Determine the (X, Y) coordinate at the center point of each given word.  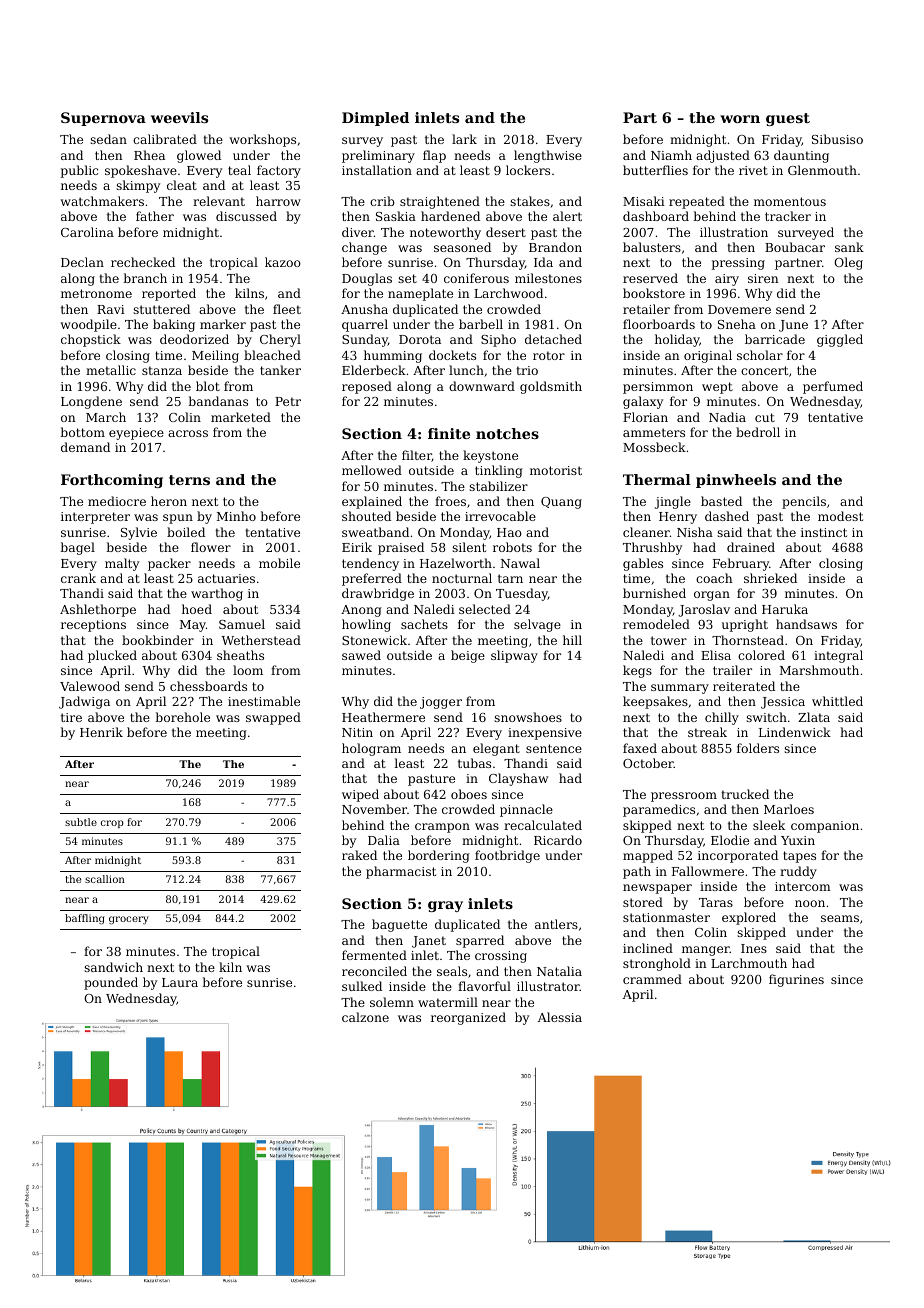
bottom (82, 432)
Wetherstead (261, 640)
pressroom (684, 797)
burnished (654, 593)
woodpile (88, 325)
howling (366, 625)
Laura (180, 982)
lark (464, 139)
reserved (650, 278)
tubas (474, 763)
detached (553, 339)
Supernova (103, 119)
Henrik (101, 732)
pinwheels (736, 481)
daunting (801, 156)
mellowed (372, 470)
